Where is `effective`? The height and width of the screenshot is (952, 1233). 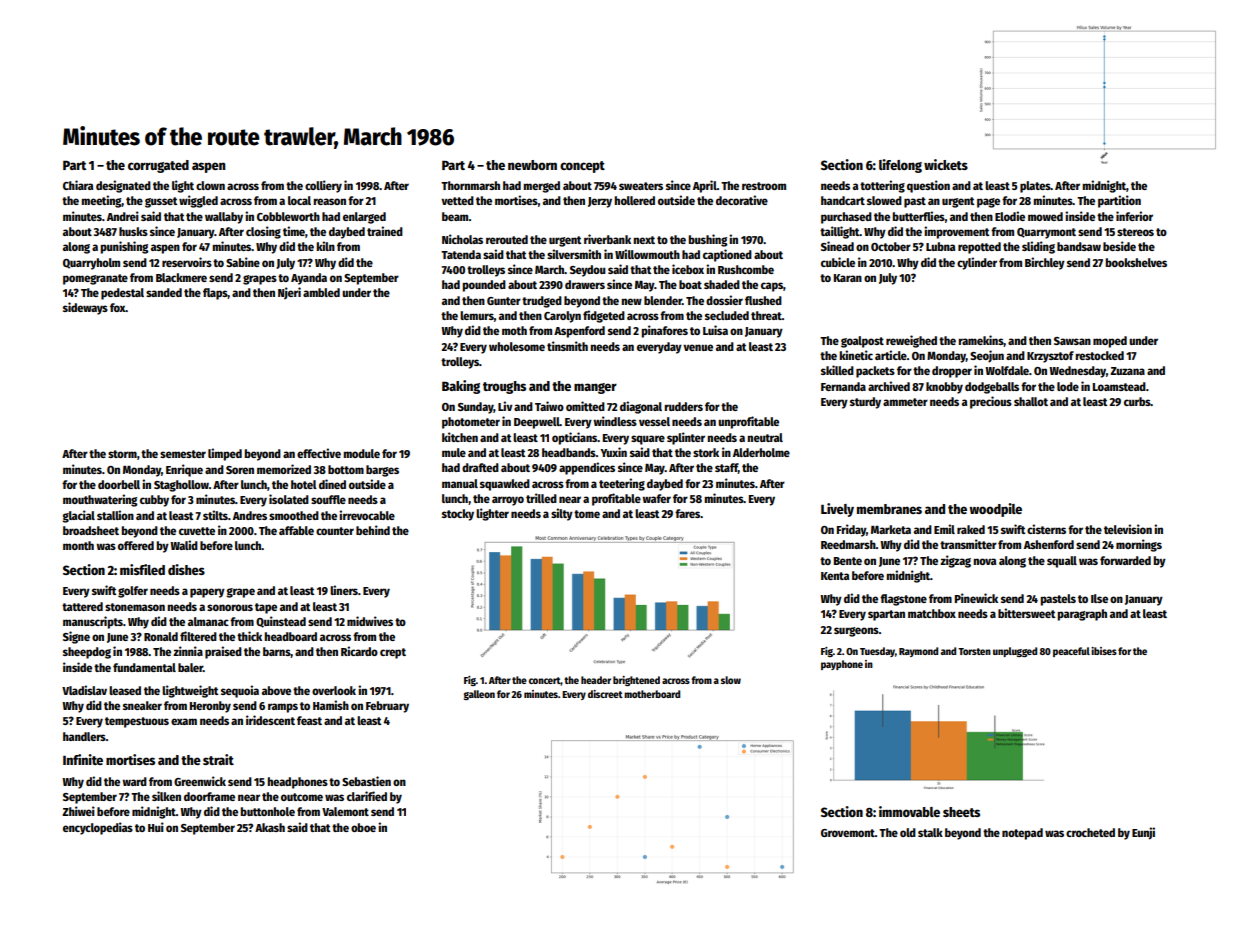 effective is located at coordinates (319, 453).
